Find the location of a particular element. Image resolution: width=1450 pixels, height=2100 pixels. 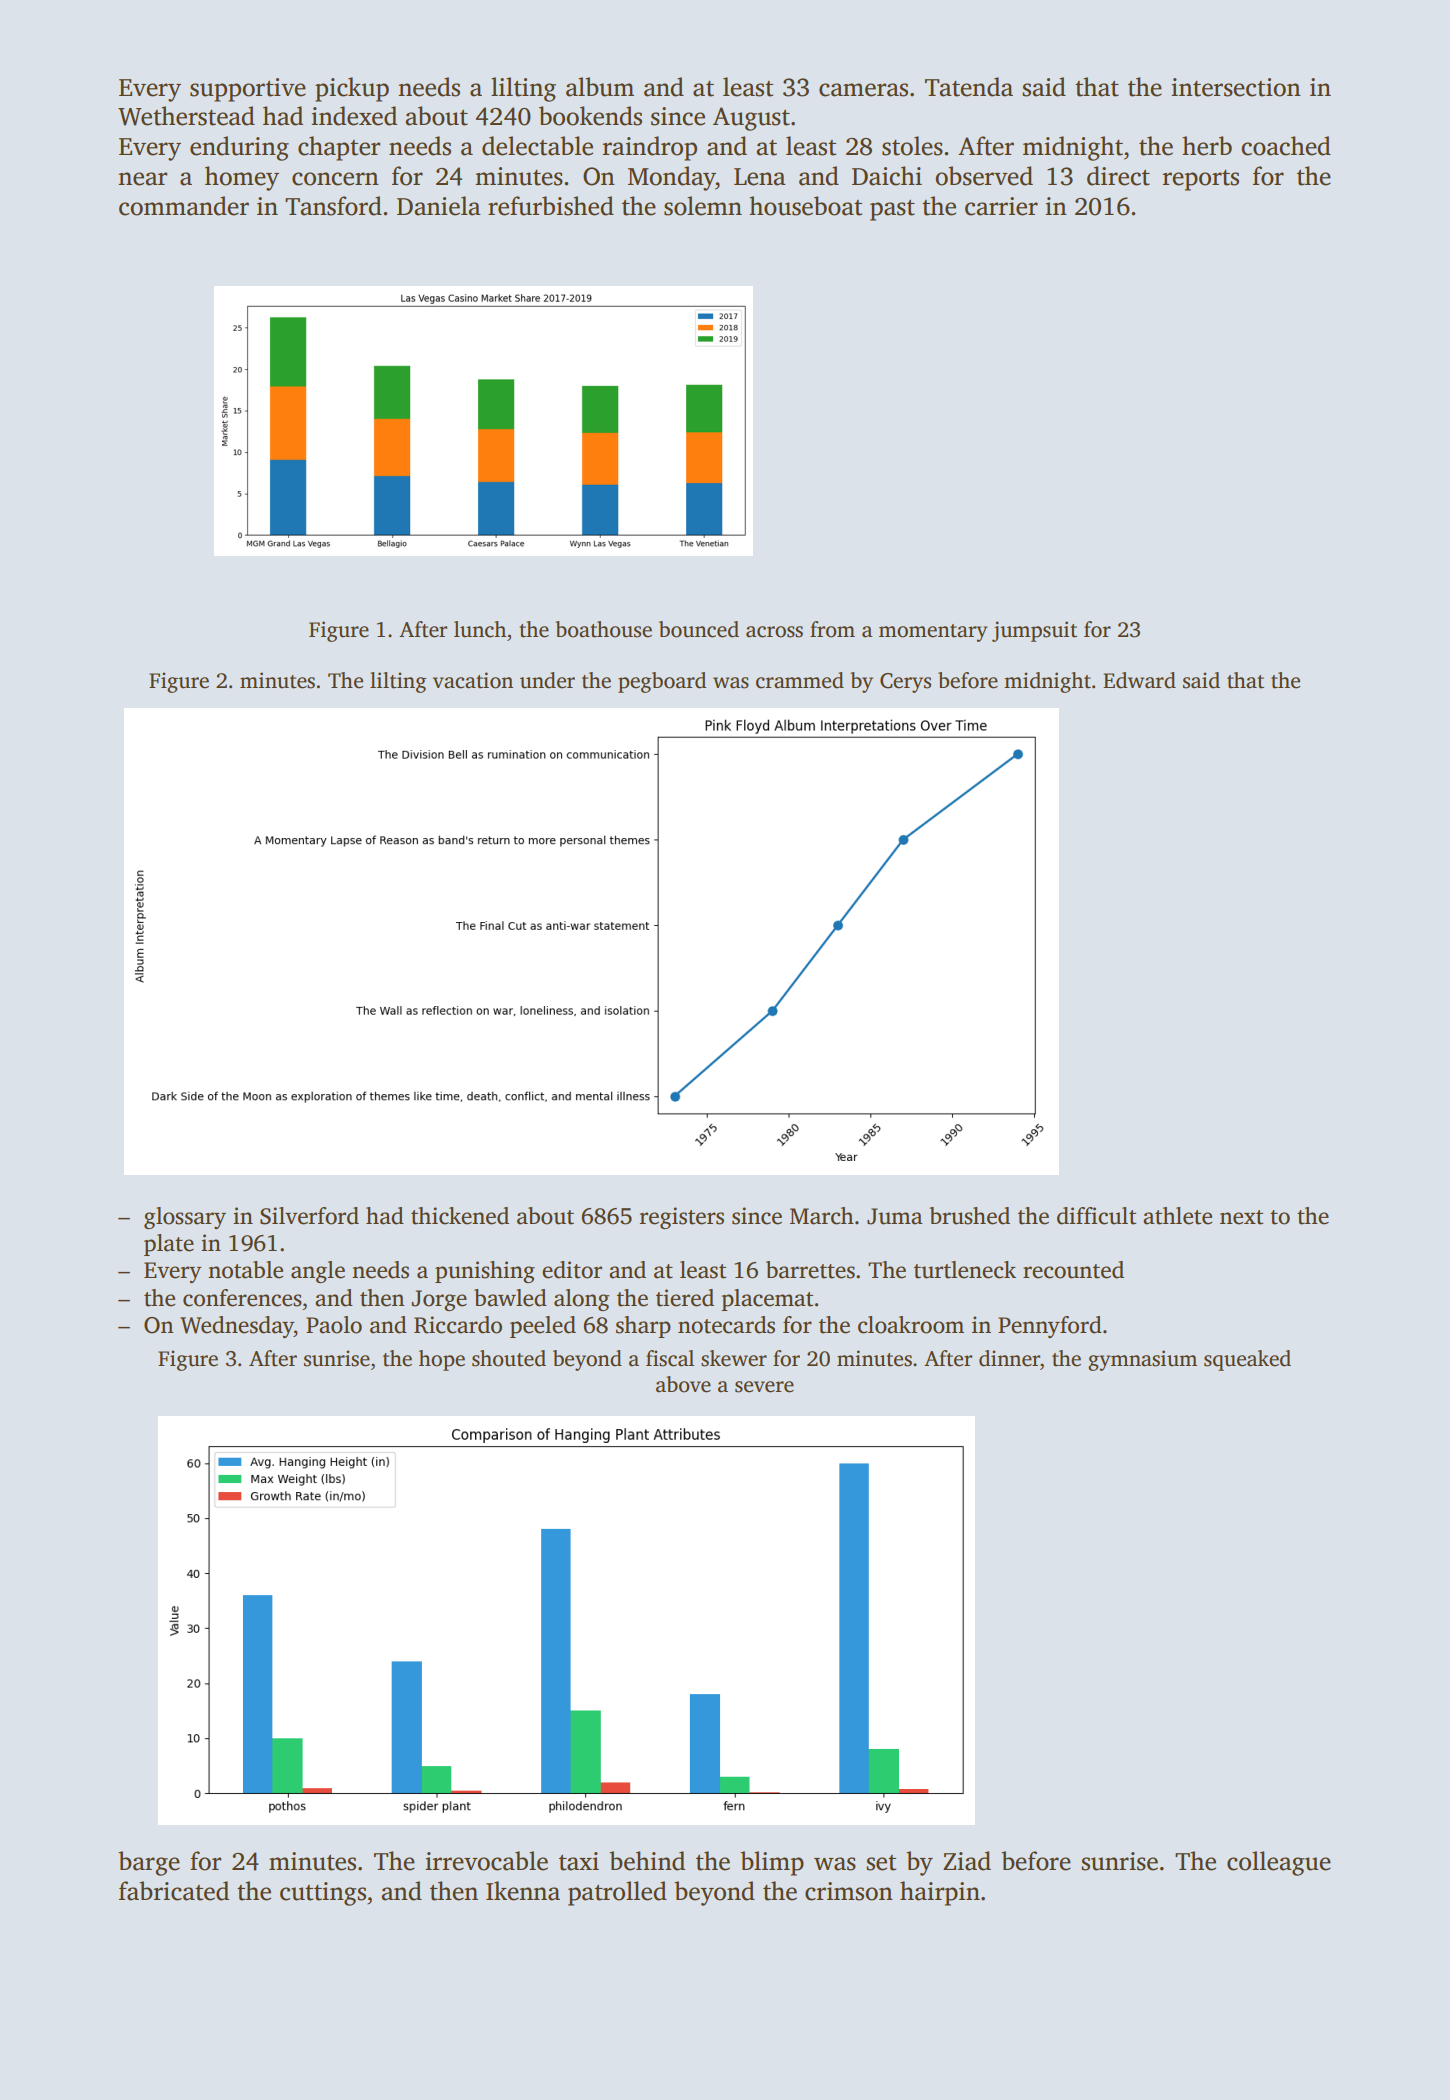

athlete is located at coordinates (1177, 1216).
